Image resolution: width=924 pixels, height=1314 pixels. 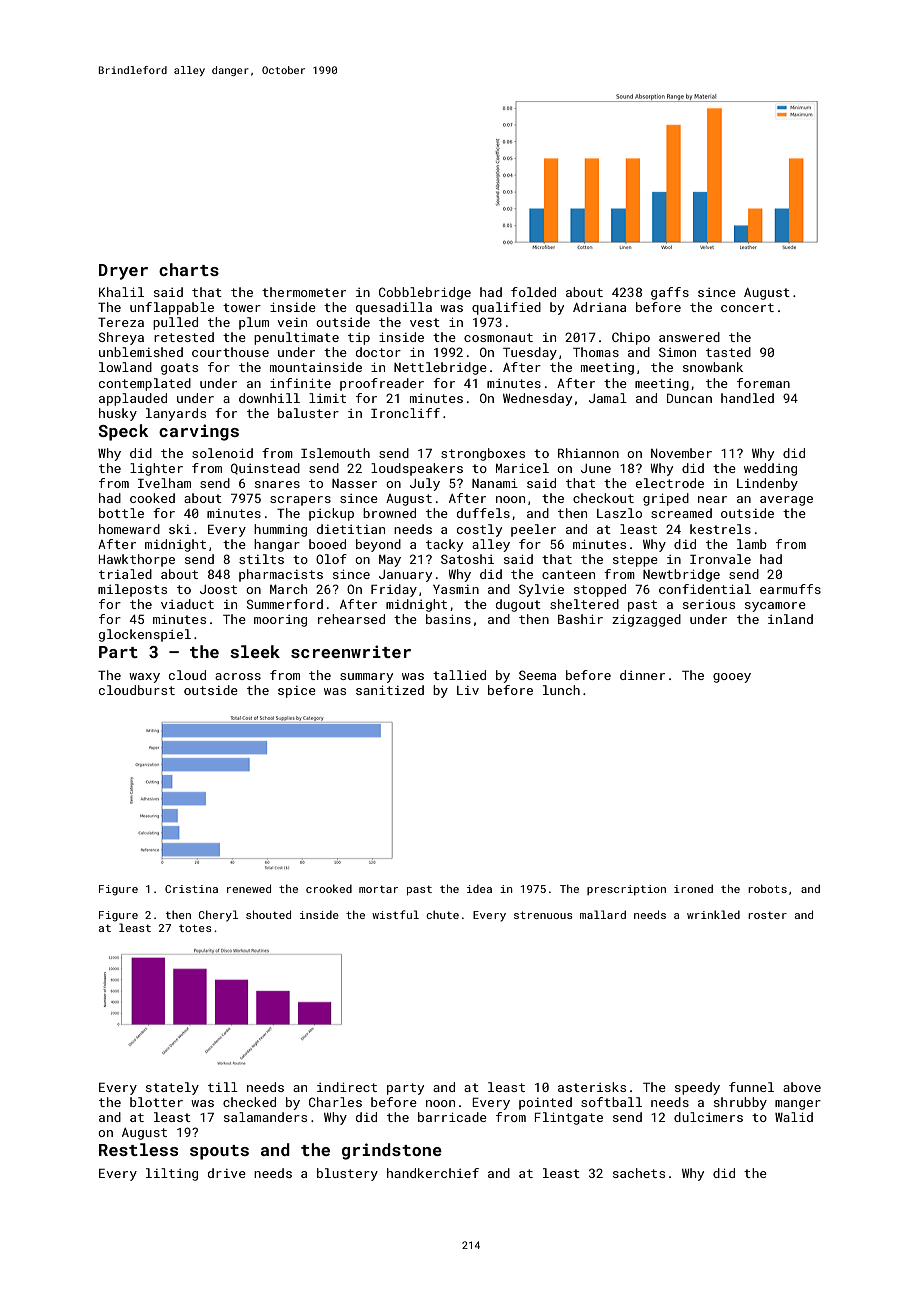 I want to click on gaffs, so click(x=670, y=293).
